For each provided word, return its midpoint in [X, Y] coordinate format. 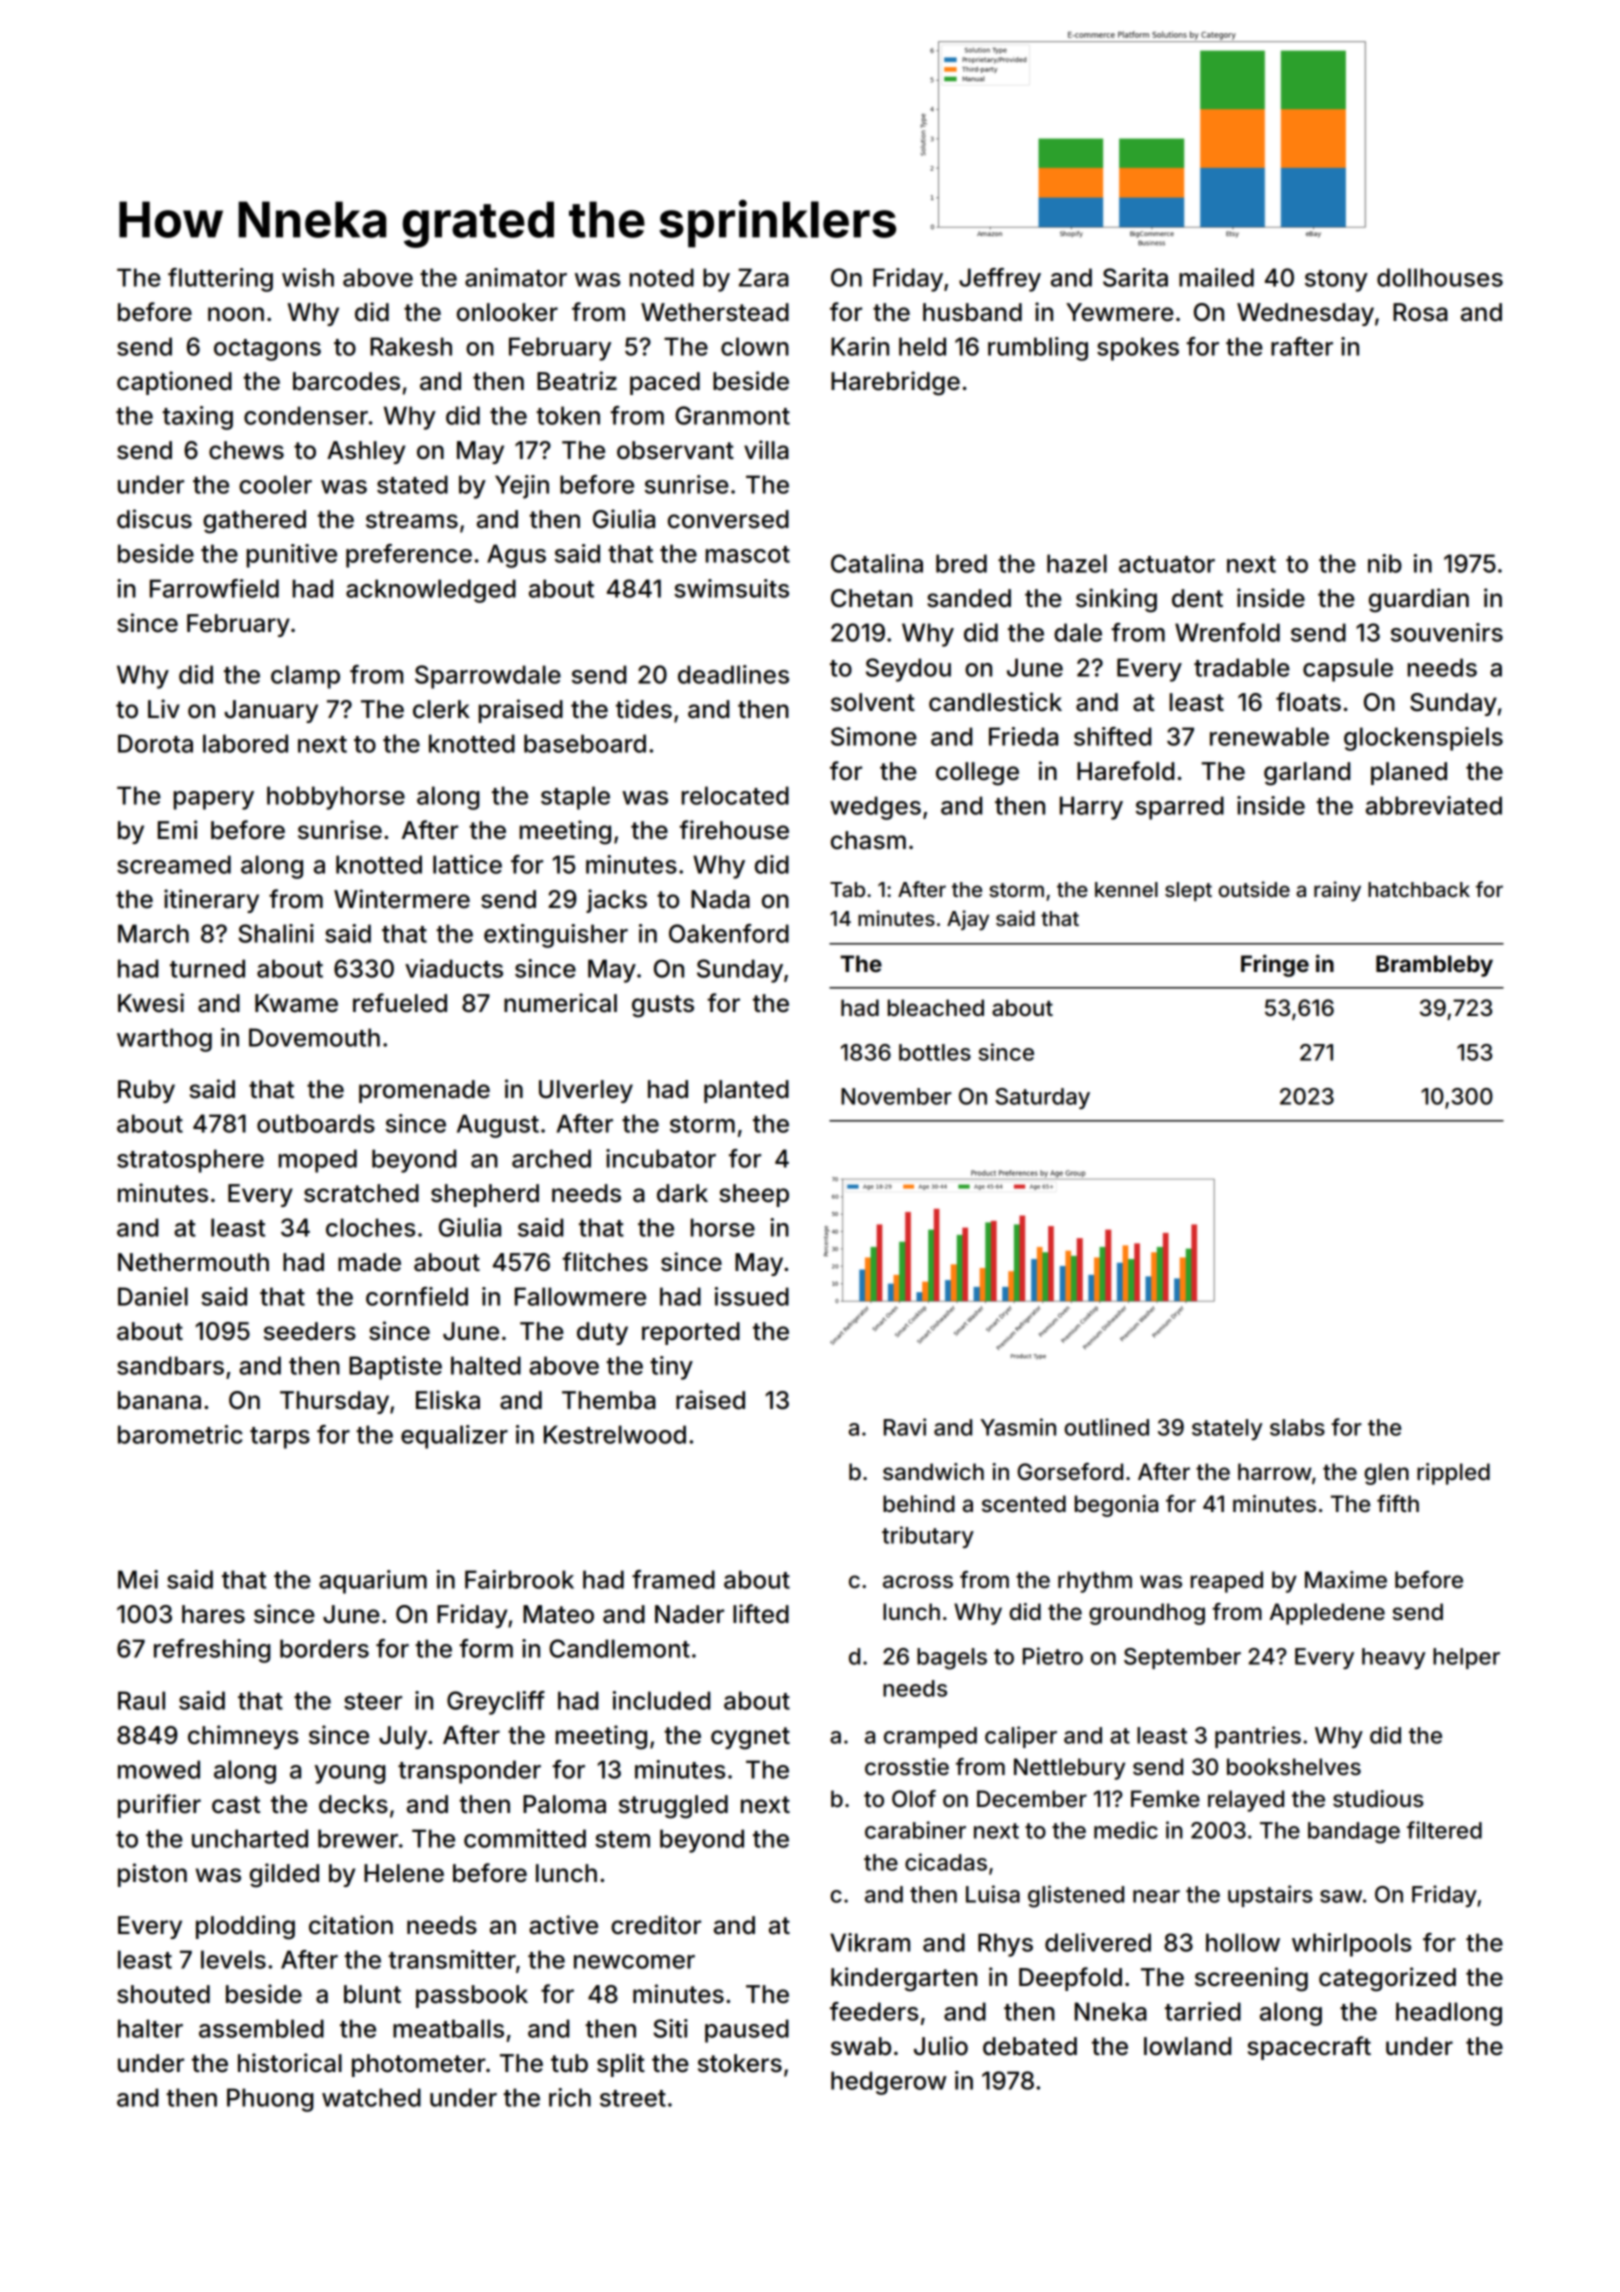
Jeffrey [1000, 280]
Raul [141, 1700]
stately [1227, 1429]
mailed [1216, 277]
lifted [761, 1614]
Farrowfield [214, 588]
